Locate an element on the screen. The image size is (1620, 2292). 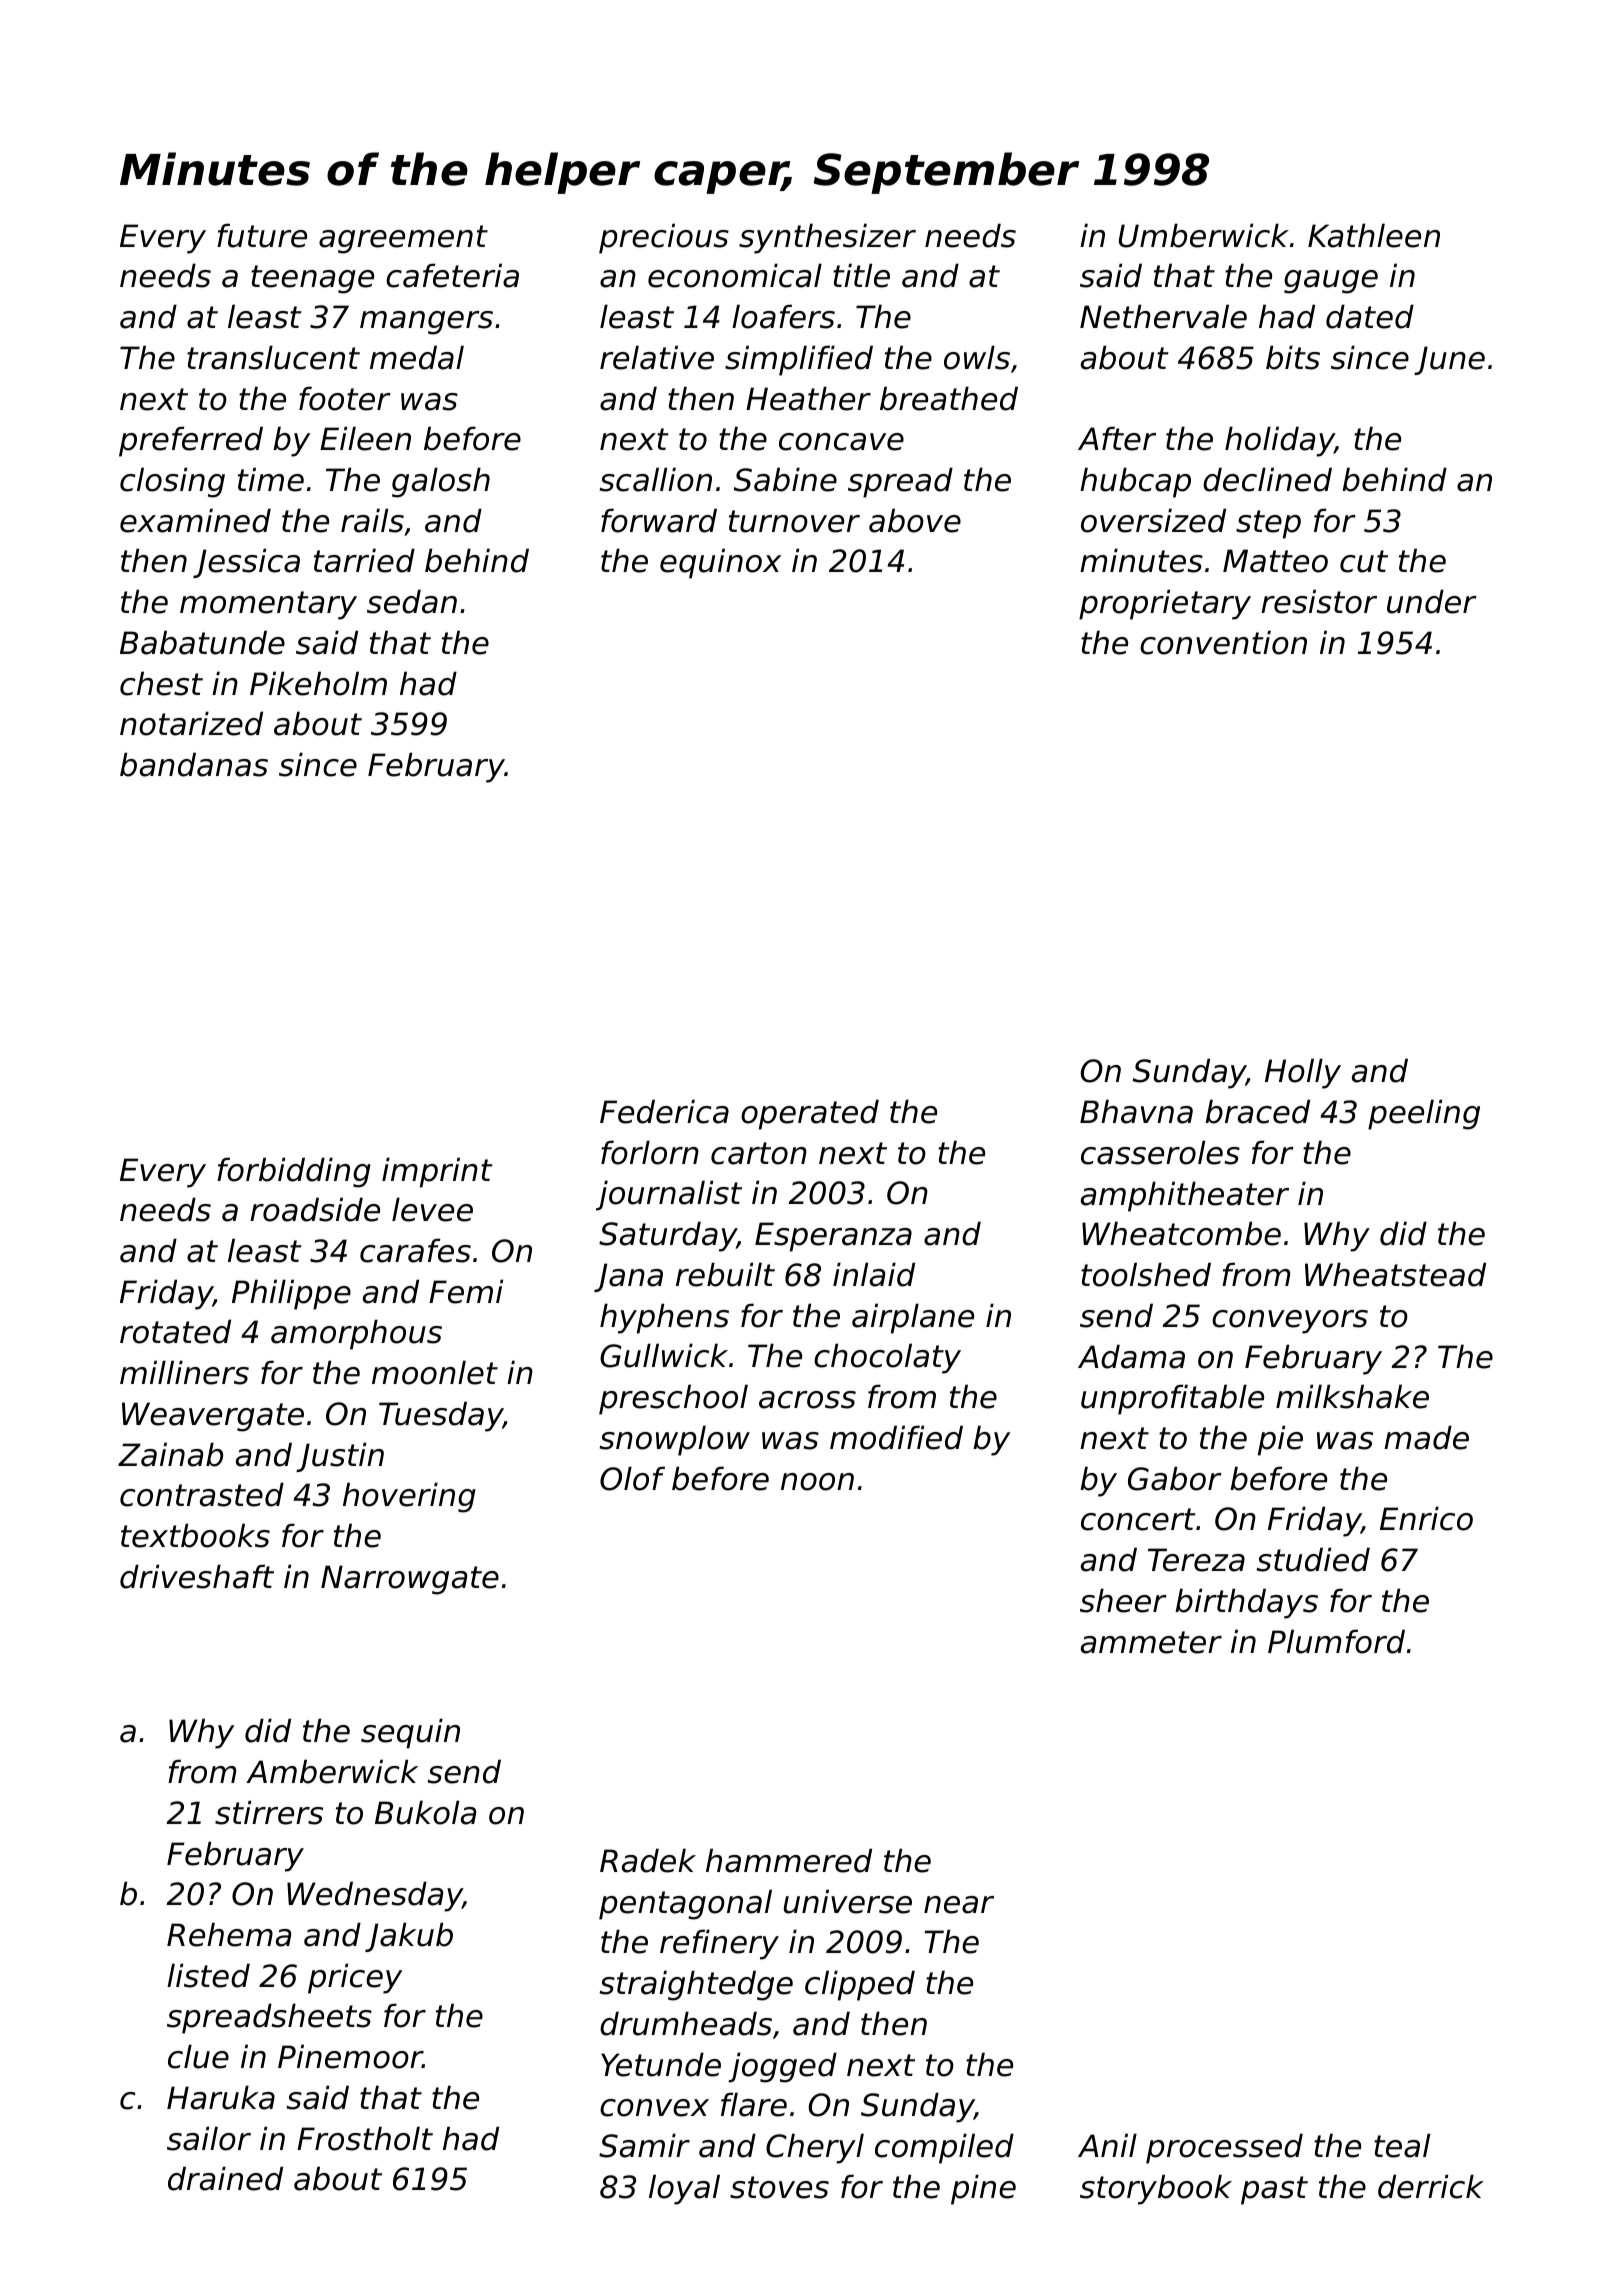
compiled is located at coordinates (944, 2148).
